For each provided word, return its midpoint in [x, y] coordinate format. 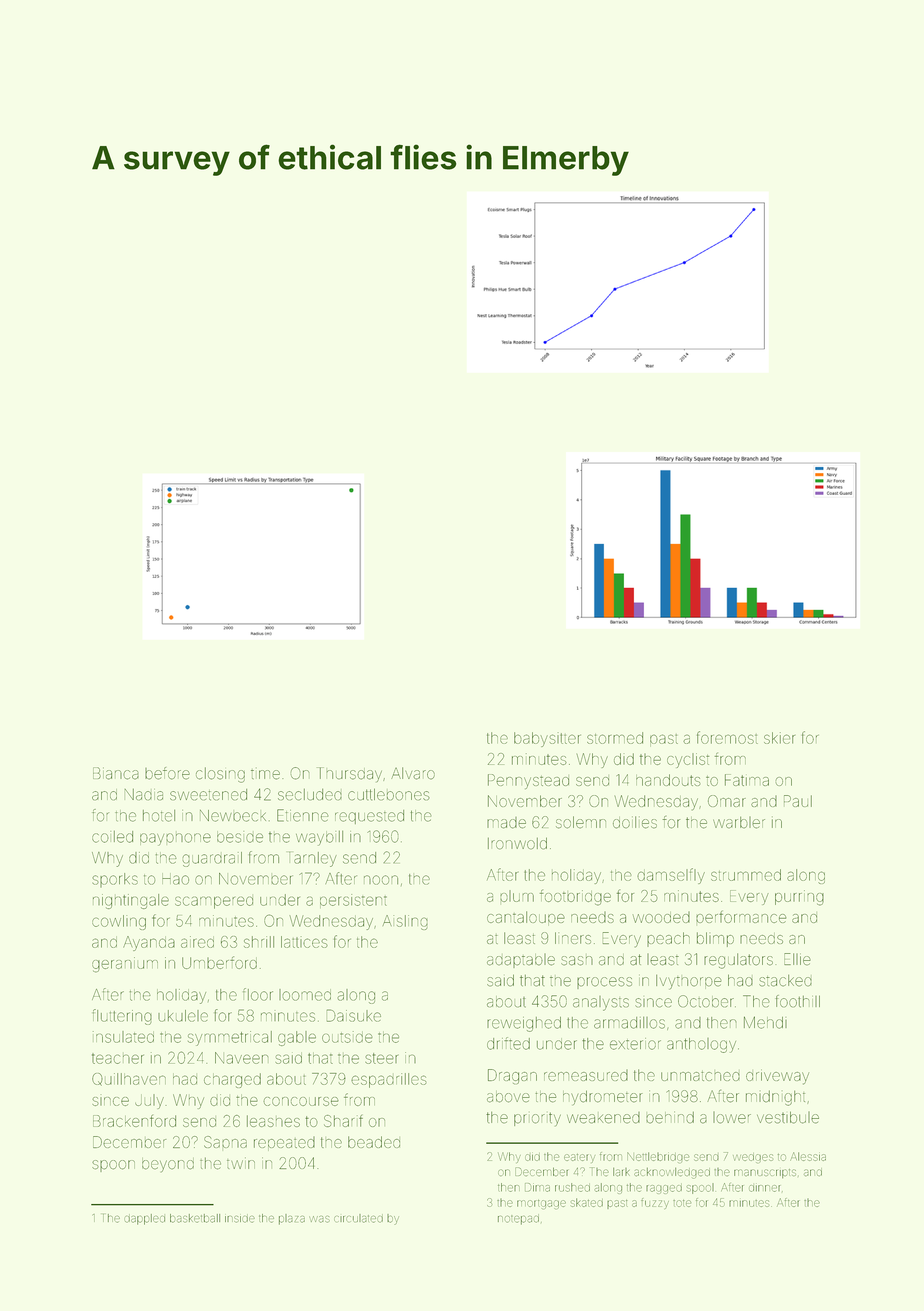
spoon [113, 1166]
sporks [115, 880]
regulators [738, 961]
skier [779, 738]
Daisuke [354, 1015]
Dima [537, 1187]
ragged [664, 1189]
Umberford [219, 962]
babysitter [547, 739]
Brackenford [134, 1121]
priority [537, 1119]
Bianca [116, 773]
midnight [775, 1098]
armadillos [629, 1023]
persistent [353, 901]
